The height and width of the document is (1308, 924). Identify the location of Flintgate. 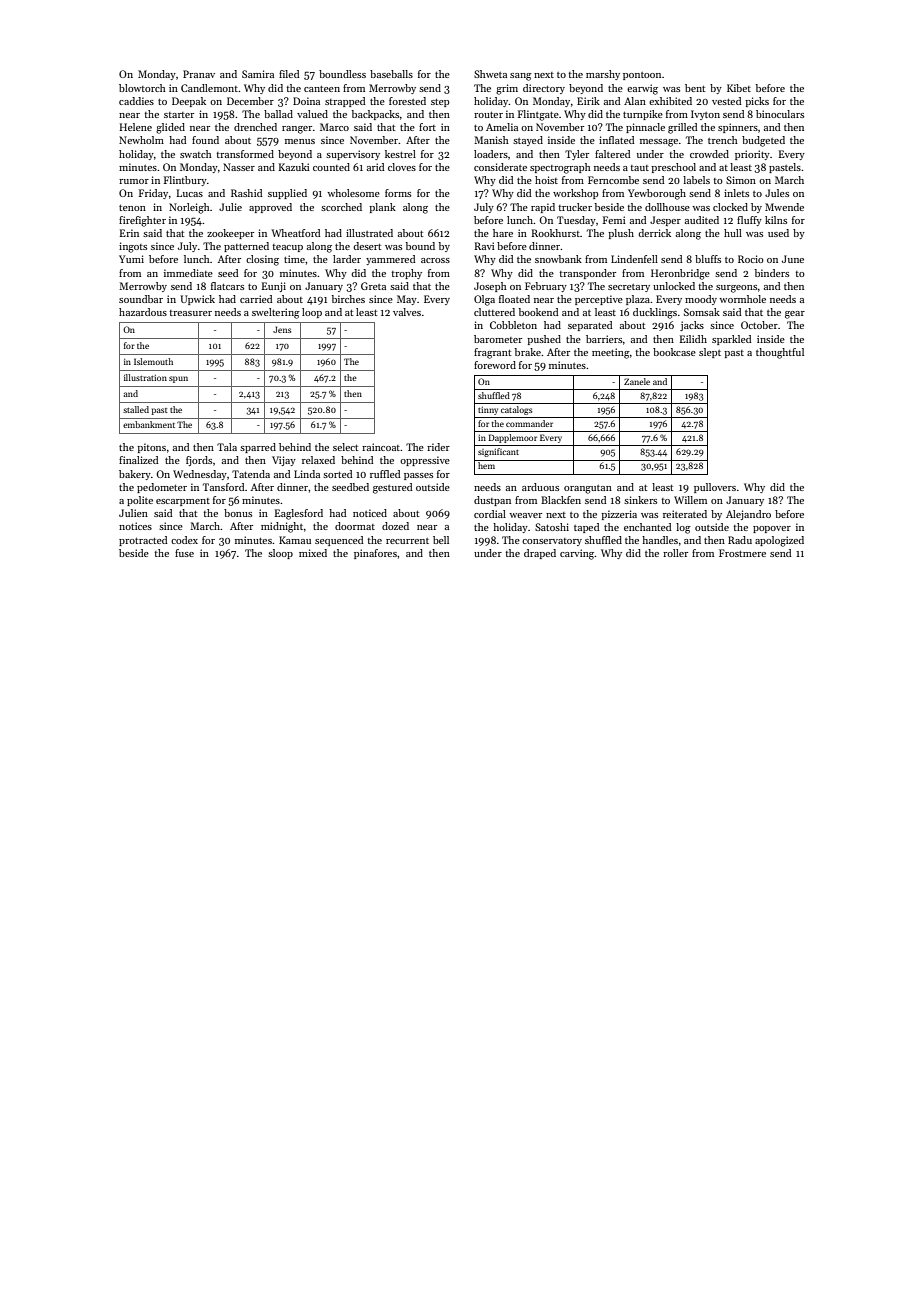
(538, 115).
